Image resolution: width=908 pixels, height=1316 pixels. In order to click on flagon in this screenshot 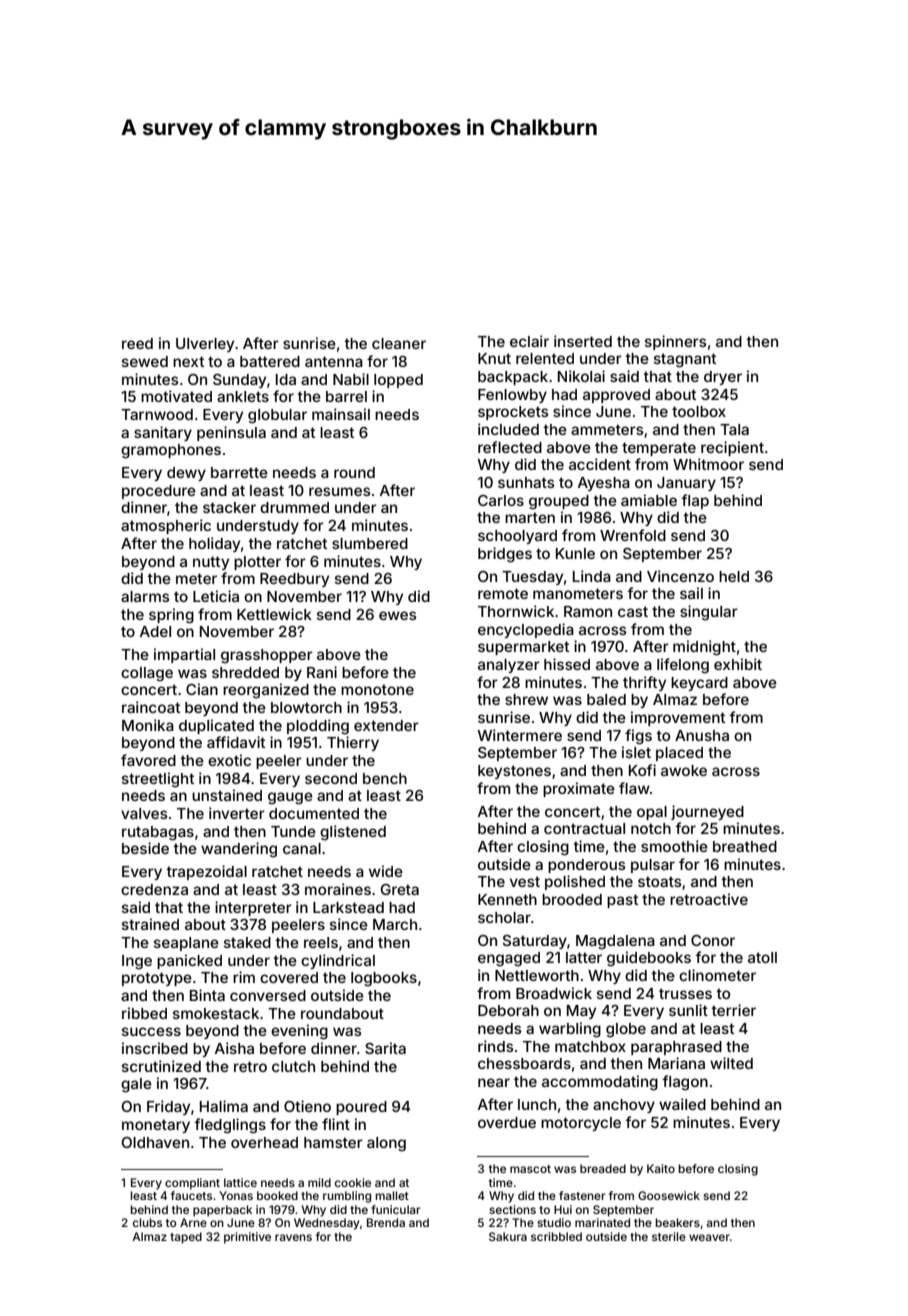, I will do `click(685, 1083)`.
